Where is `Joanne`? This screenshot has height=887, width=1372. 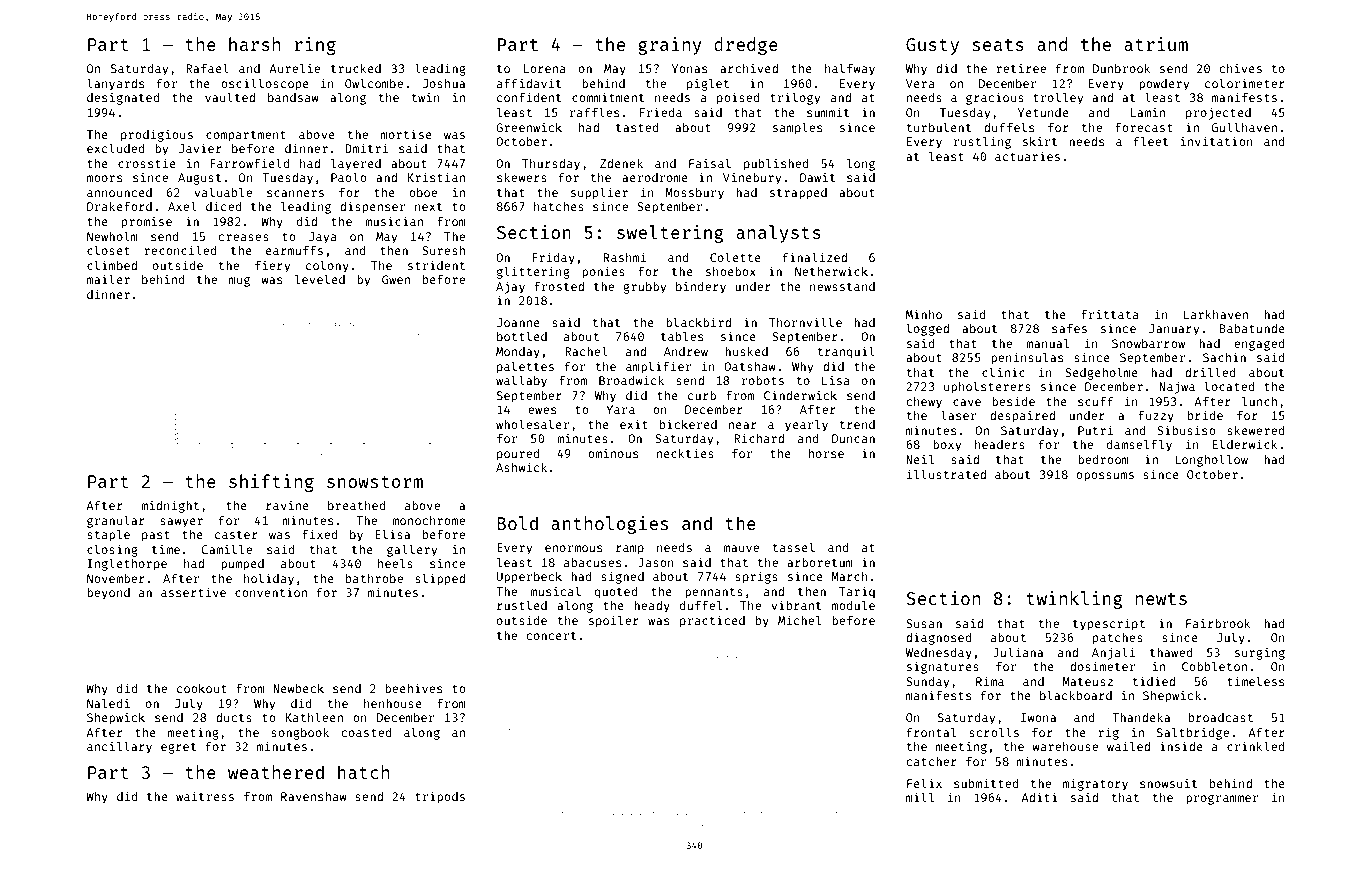 Joanne is located at coordinates (518, 322).
